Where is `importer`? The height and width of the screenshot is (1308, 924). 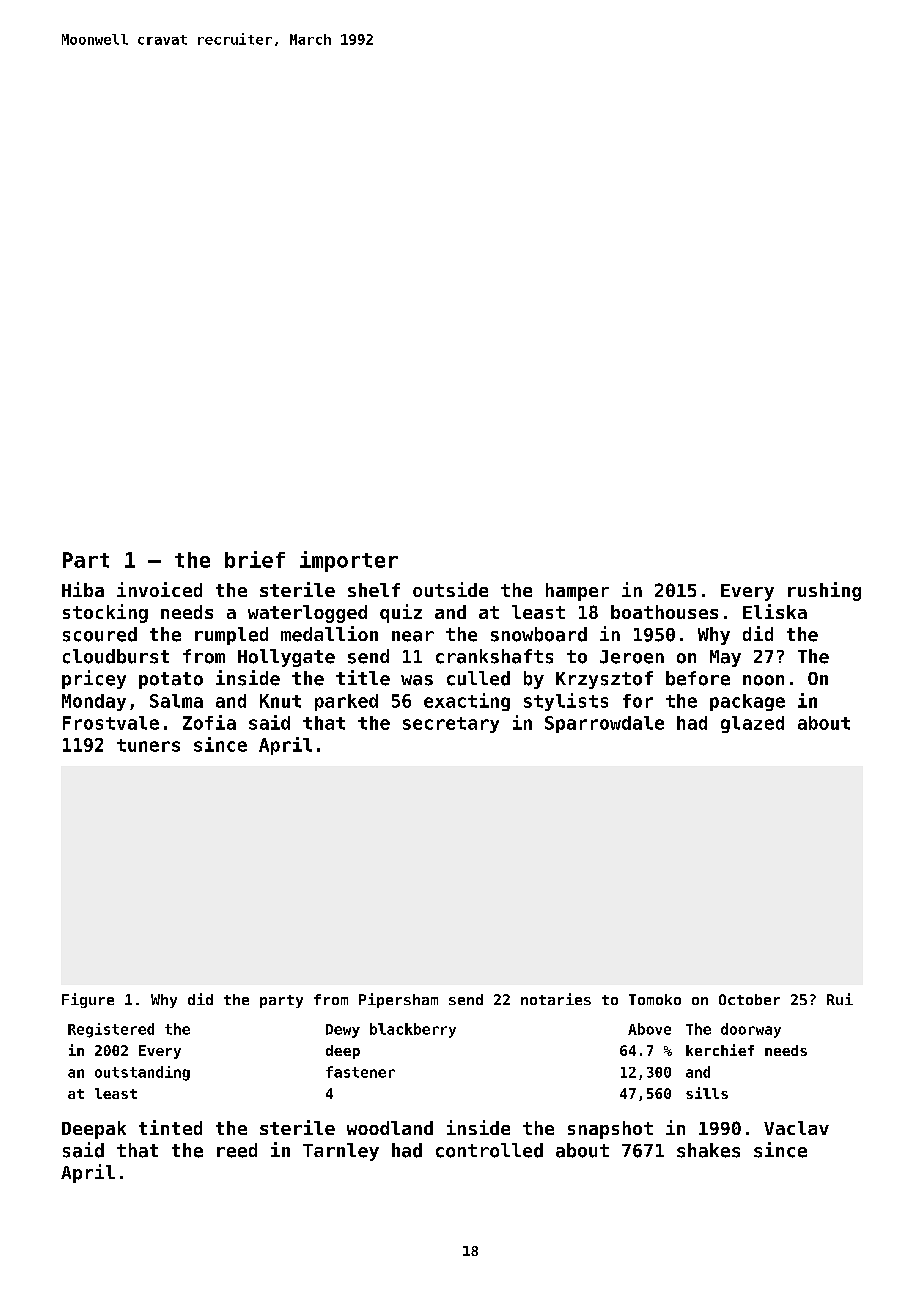 importer is located at coordinates (349, 561).
